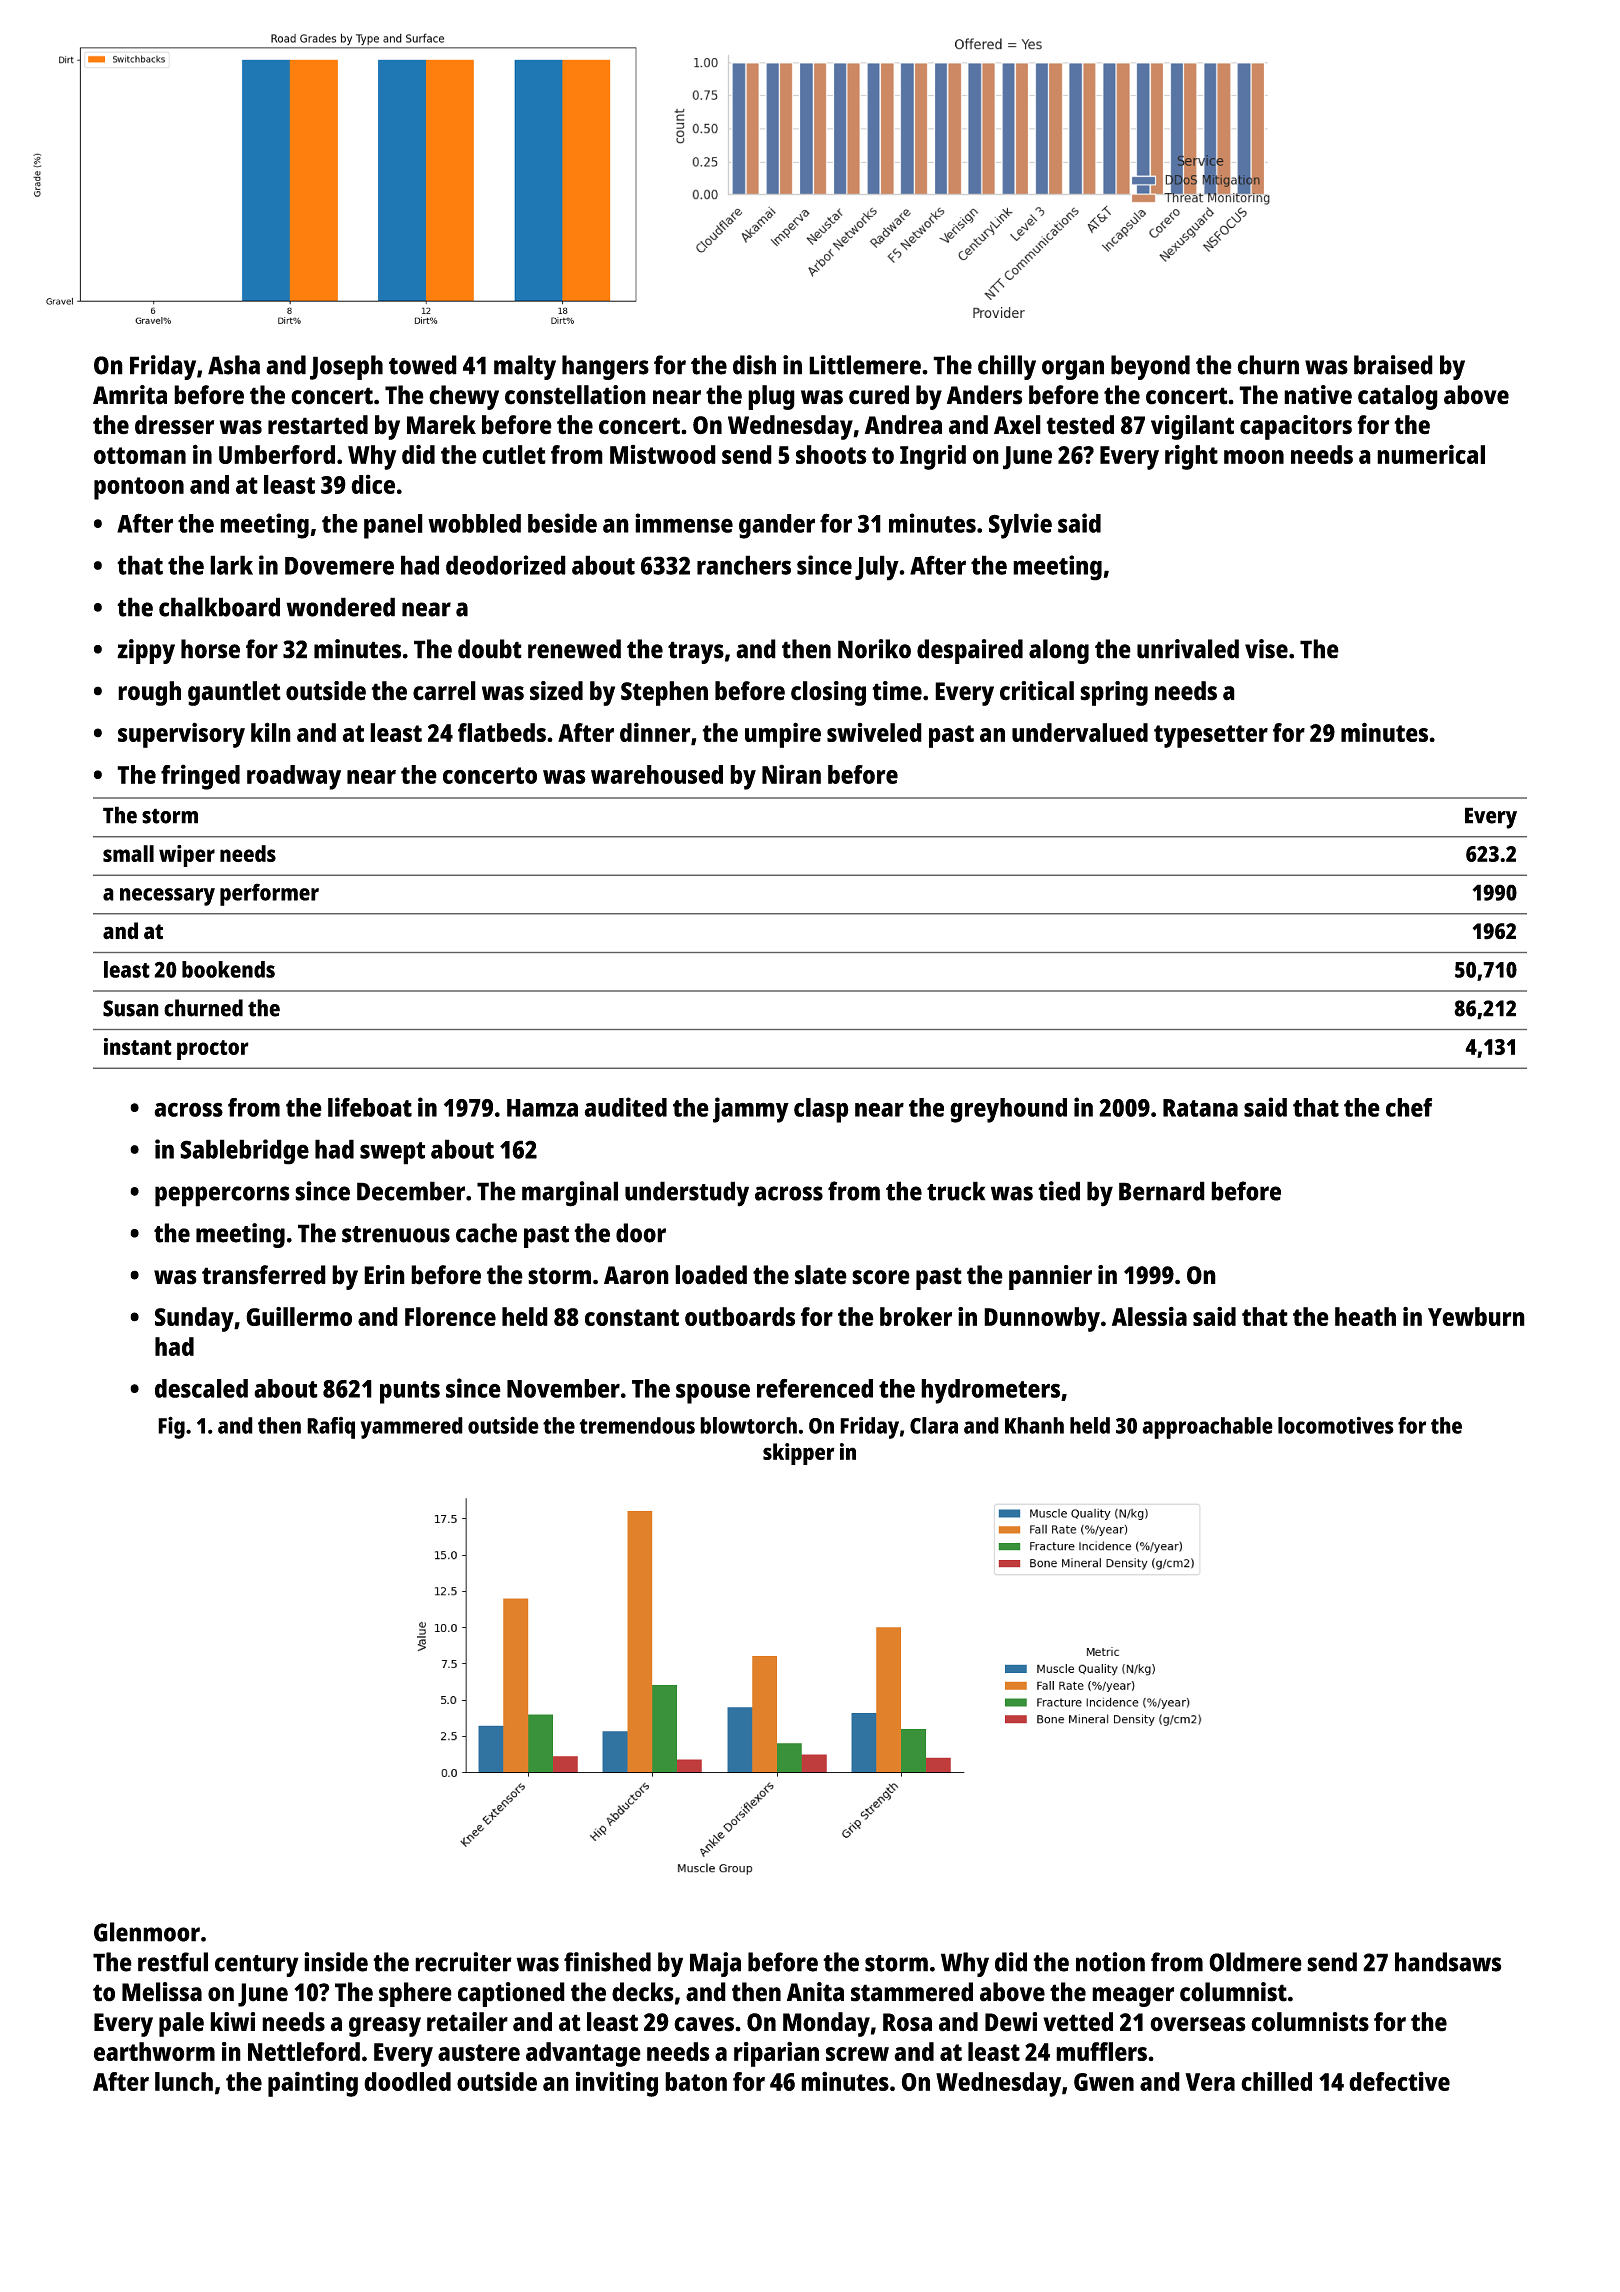 This document has height=2292, width=1620. I want to click on locomotives, so click(1336, 1425).
